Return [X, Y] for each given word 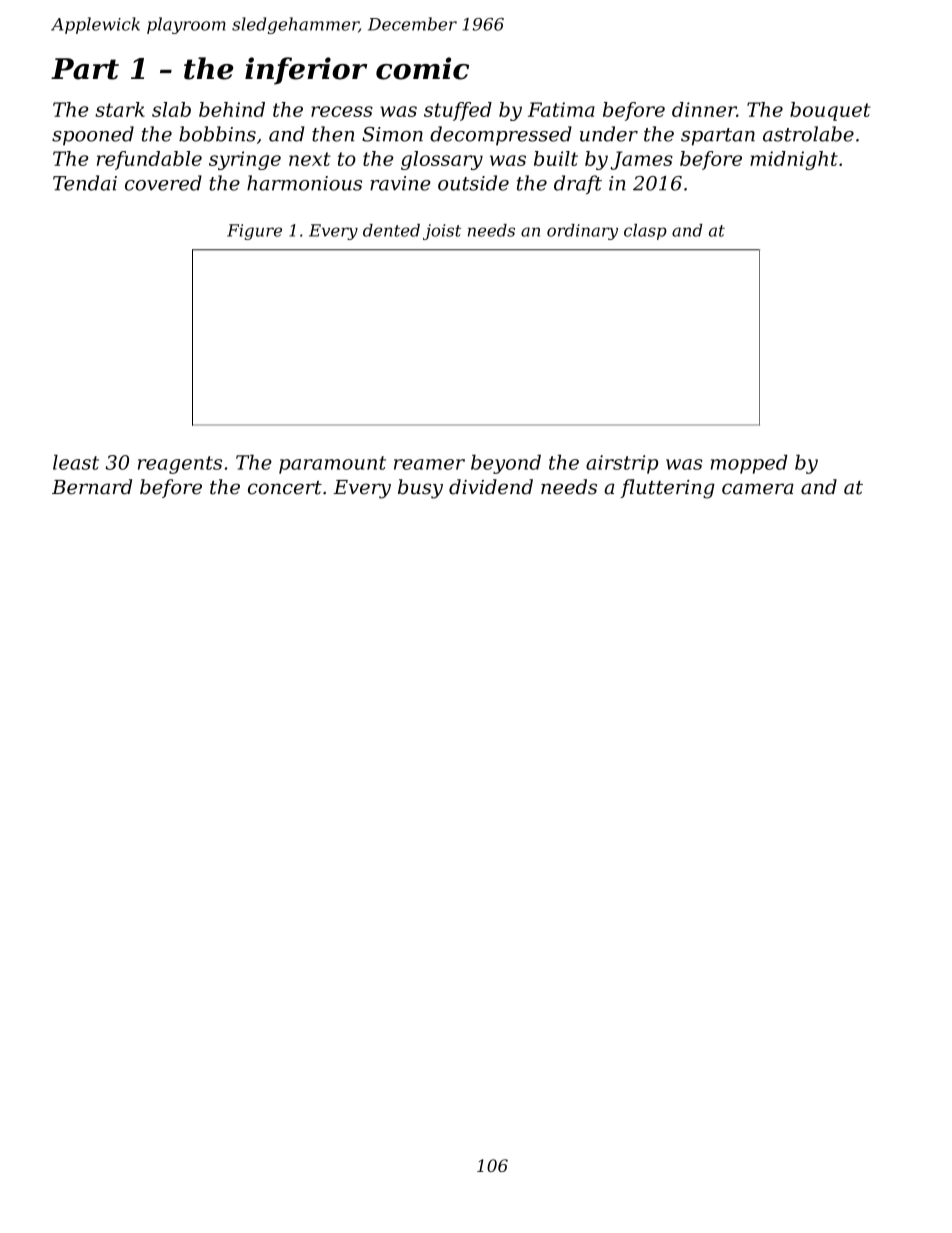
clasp [645, 232]
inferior [306, 71]
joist [442, 232]
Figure [254, 232]
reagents [180, 465]
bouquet [830, 111]
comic [422, 68]
